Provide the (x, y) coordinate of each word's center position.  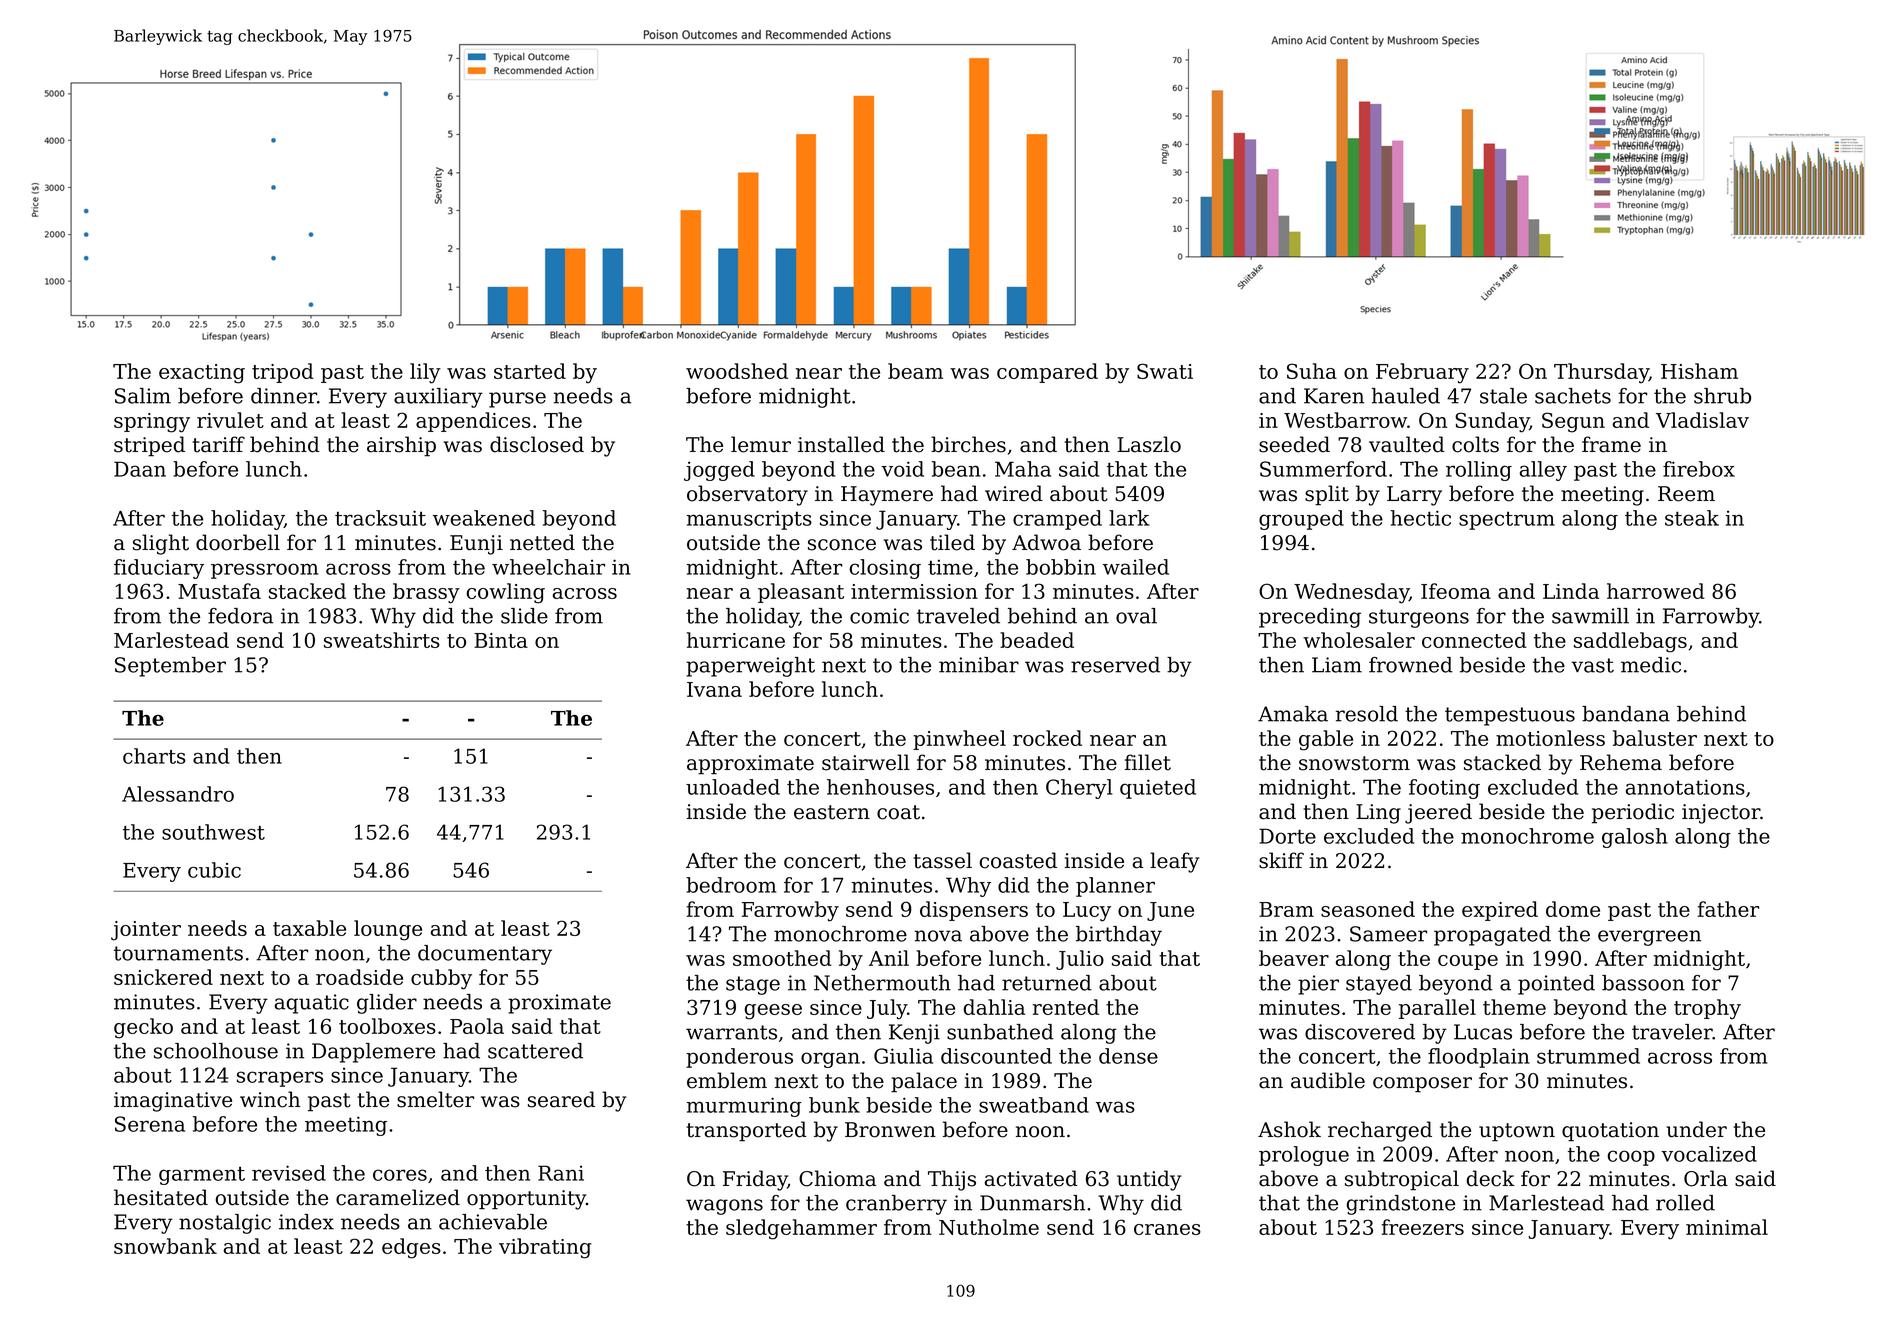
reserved (1115, 665)
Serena (150, 1124)
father (1728, 909)
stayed (1379, 985)
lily (425, 373)
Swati (1165, 371)
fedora (240, 616)
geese (773, 1012)
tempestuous (1510, 716)
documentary (485, 955)
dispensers (974, 911)
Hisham (1699, 371)
